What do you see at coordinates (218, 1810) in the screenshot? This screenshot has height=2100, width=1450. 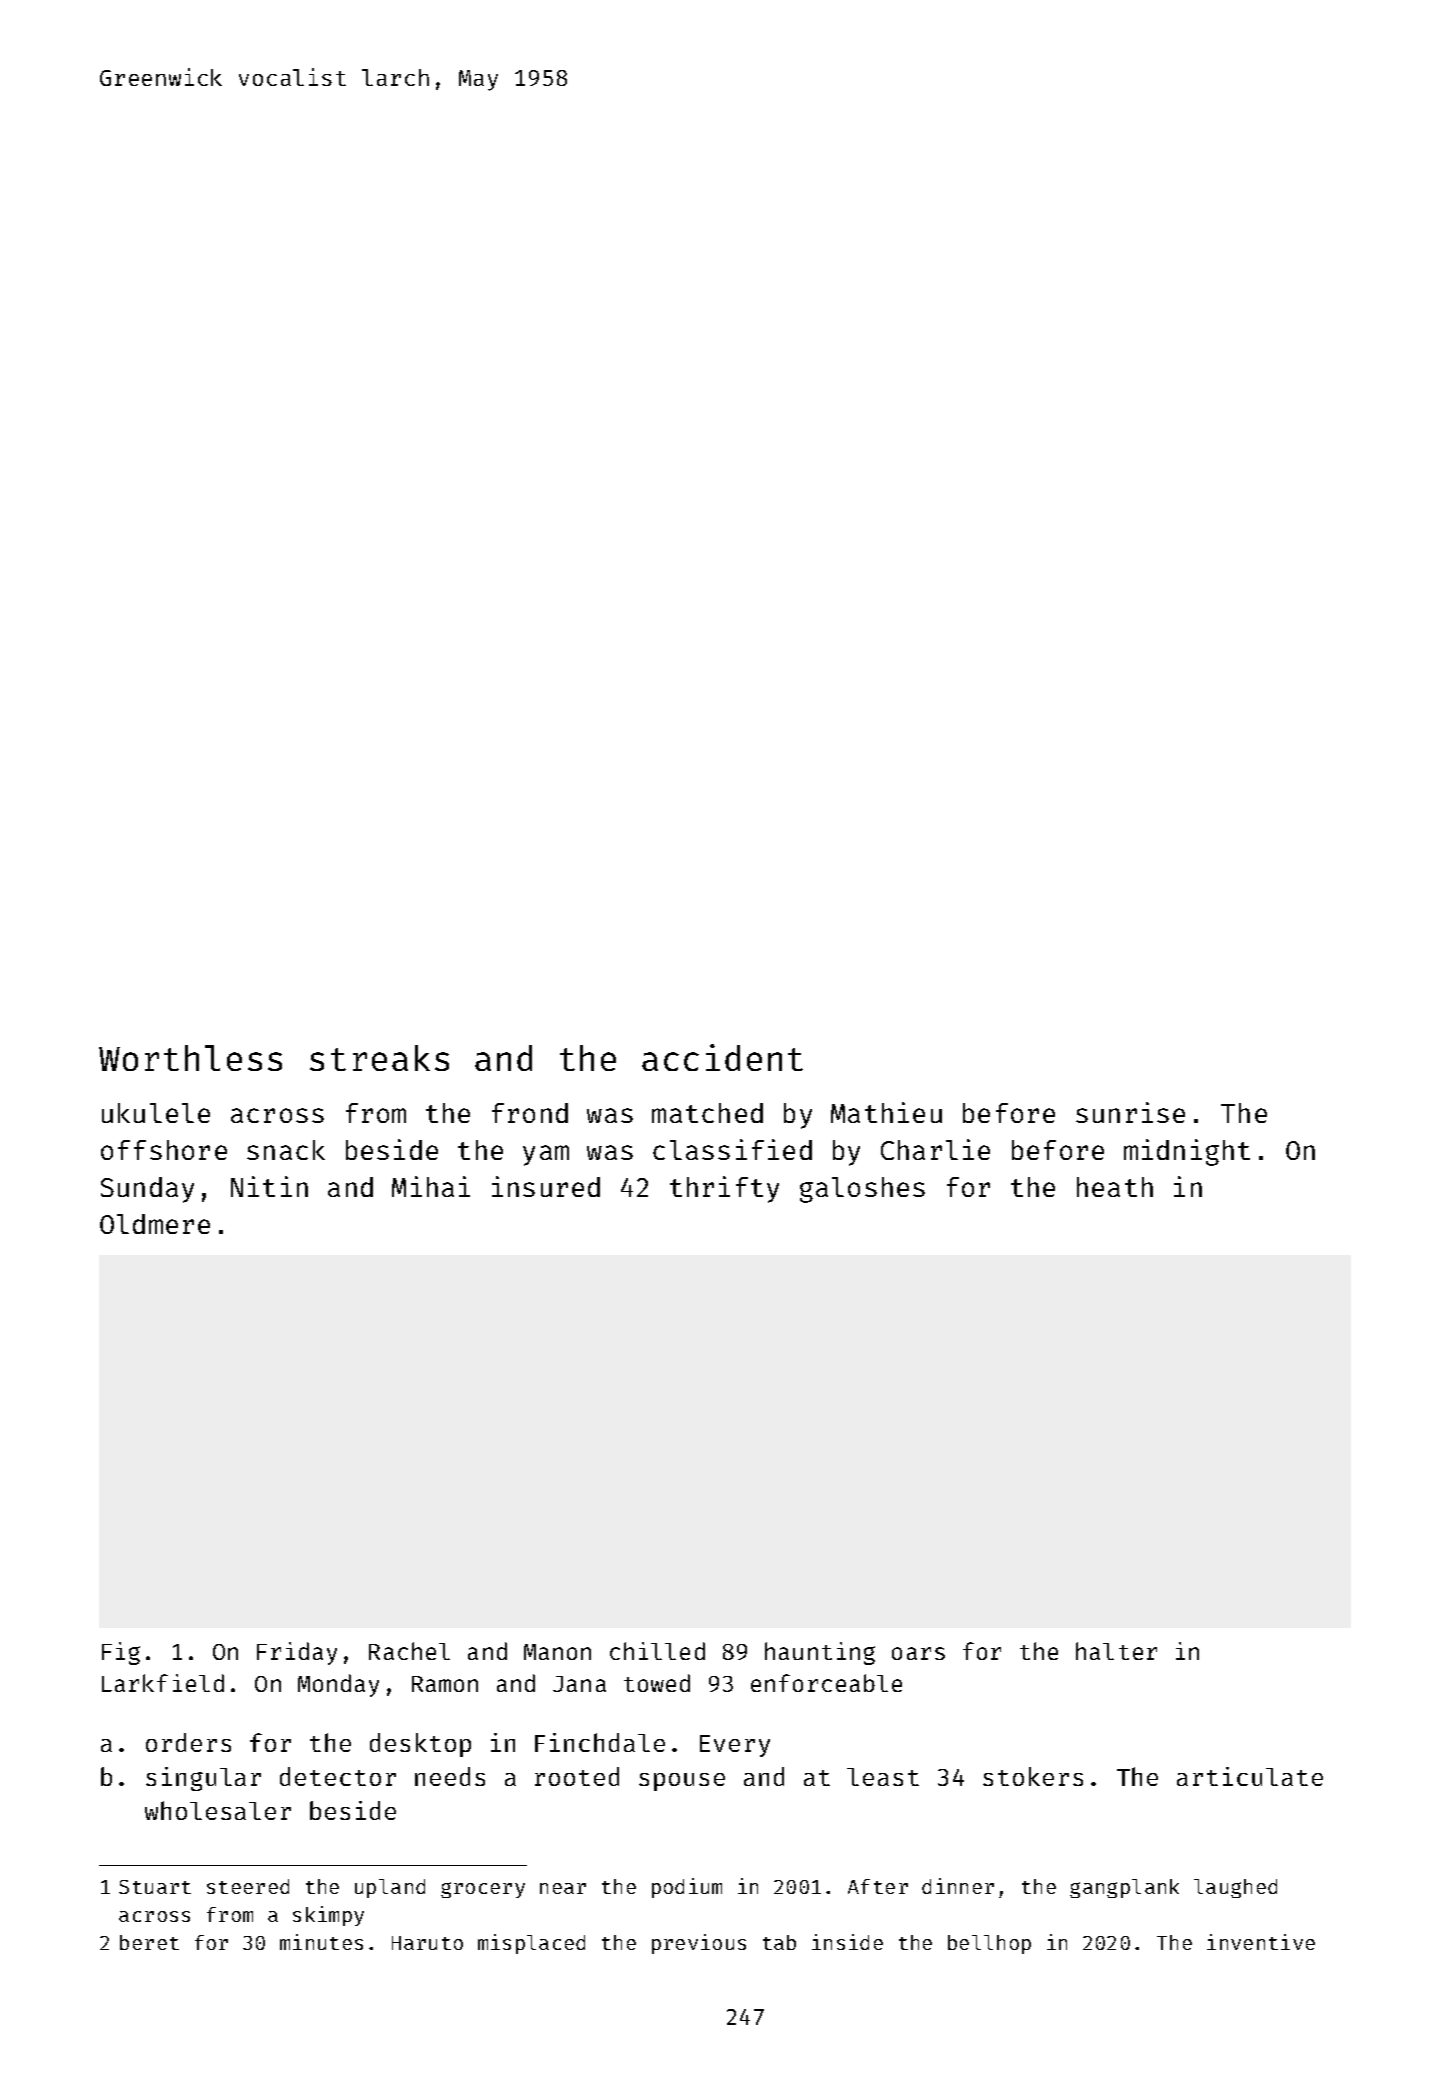 I see `wholesaler` at bounding box center [218, 1810].
